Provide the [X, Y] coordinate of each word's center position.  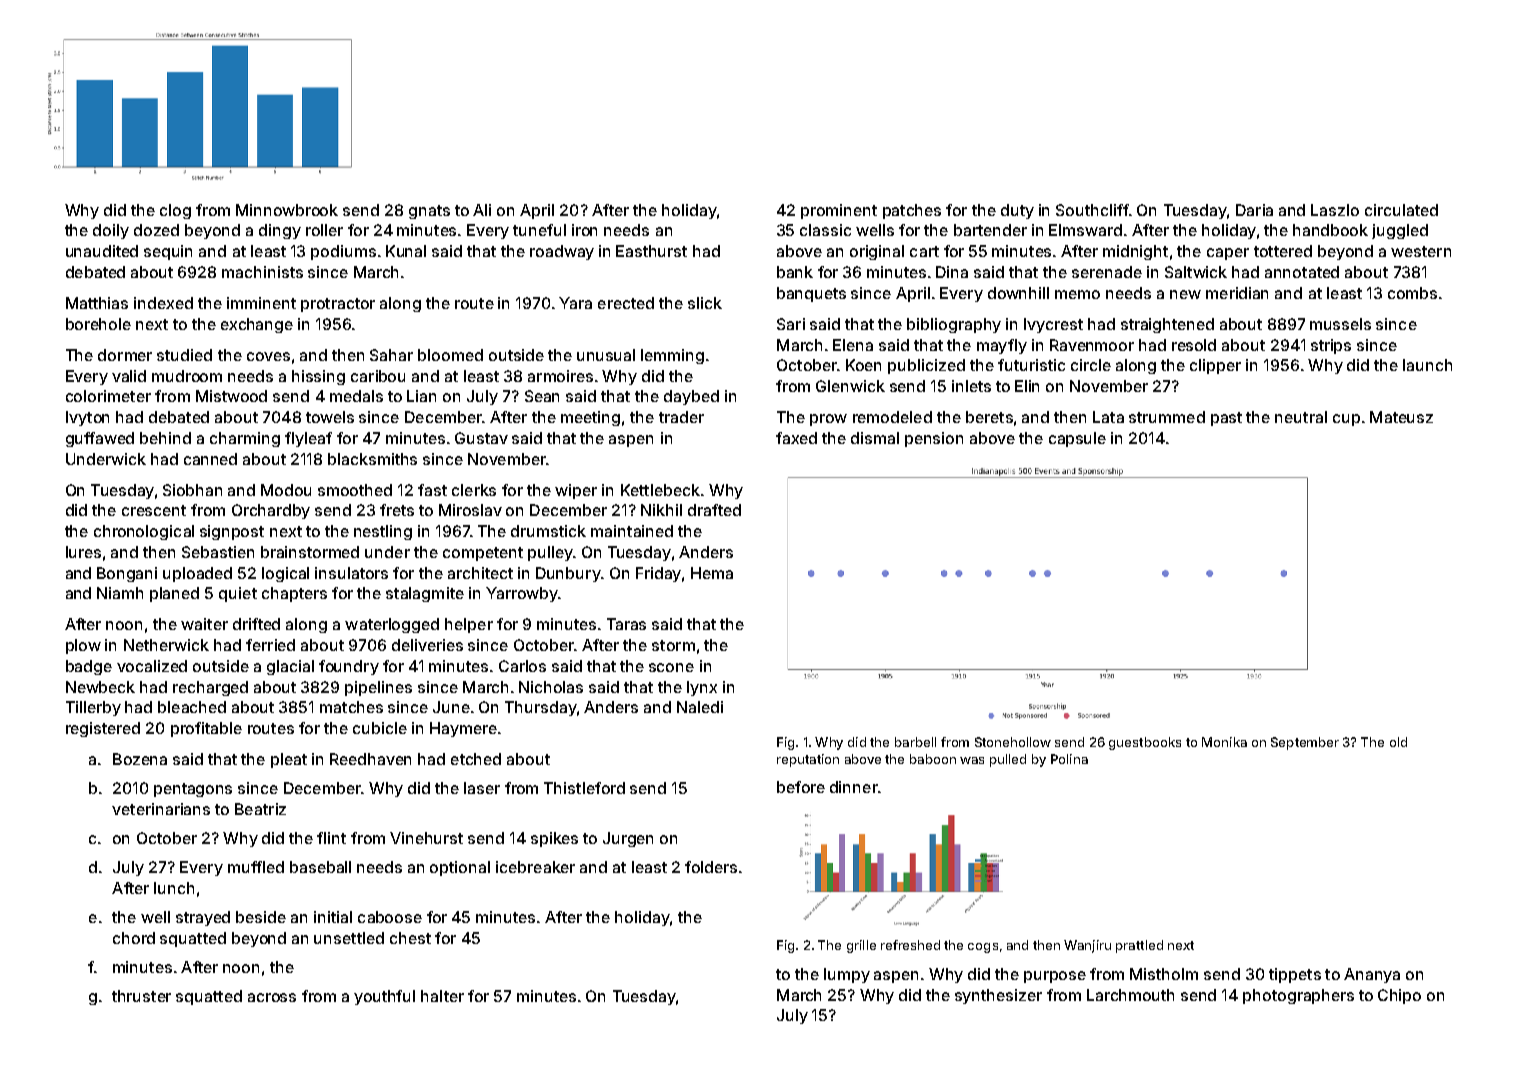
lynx [702, 688]
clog [175, 211]
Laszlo [1335, 210]
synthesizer [998, 996]
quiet [238, 594]
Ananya [1372, 975]
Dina [952, 272]
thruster [141, 996]
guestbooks [1145, 743]
